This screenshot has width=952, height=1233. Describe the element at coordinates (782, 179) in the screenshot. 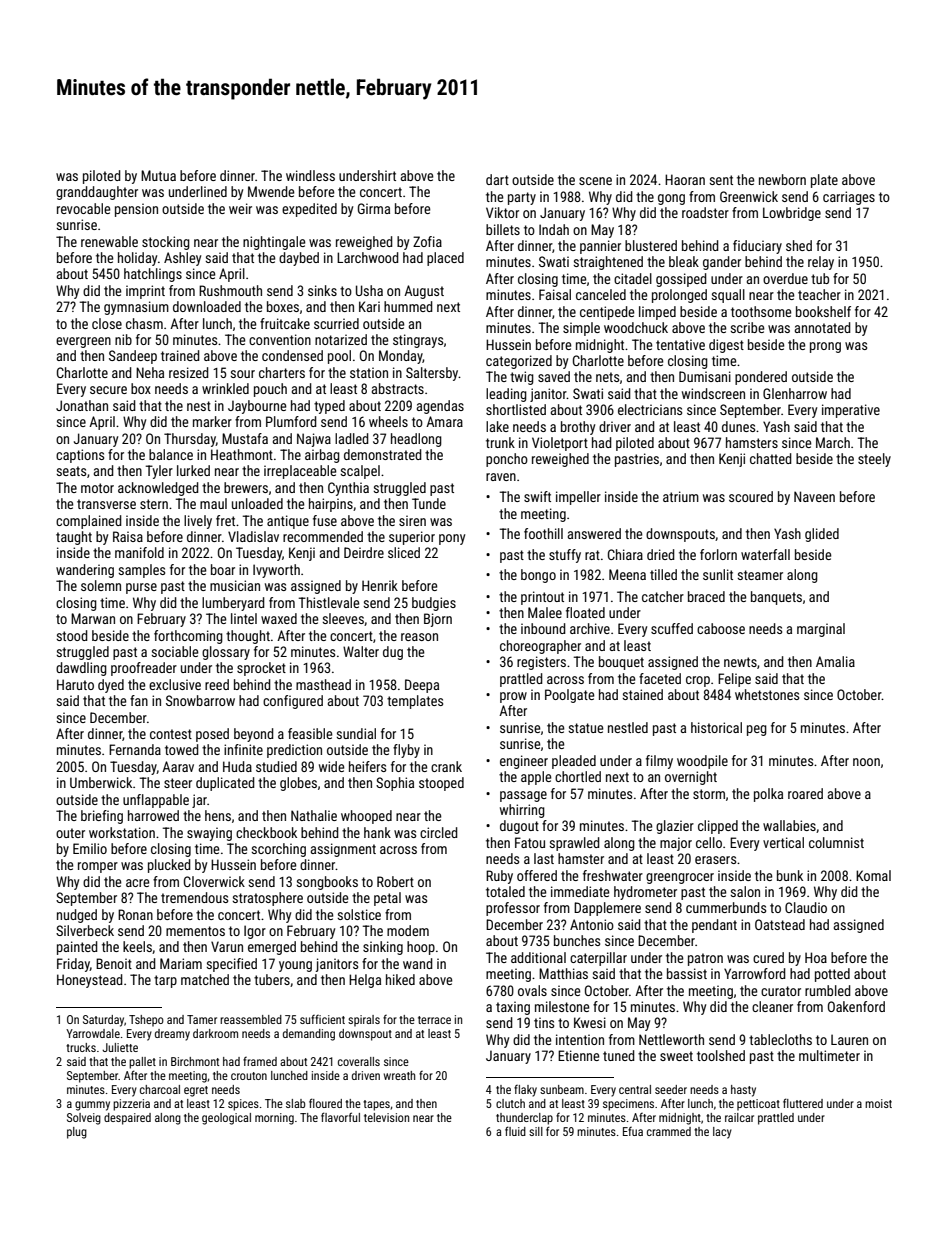

I see `newborn` at that location.
